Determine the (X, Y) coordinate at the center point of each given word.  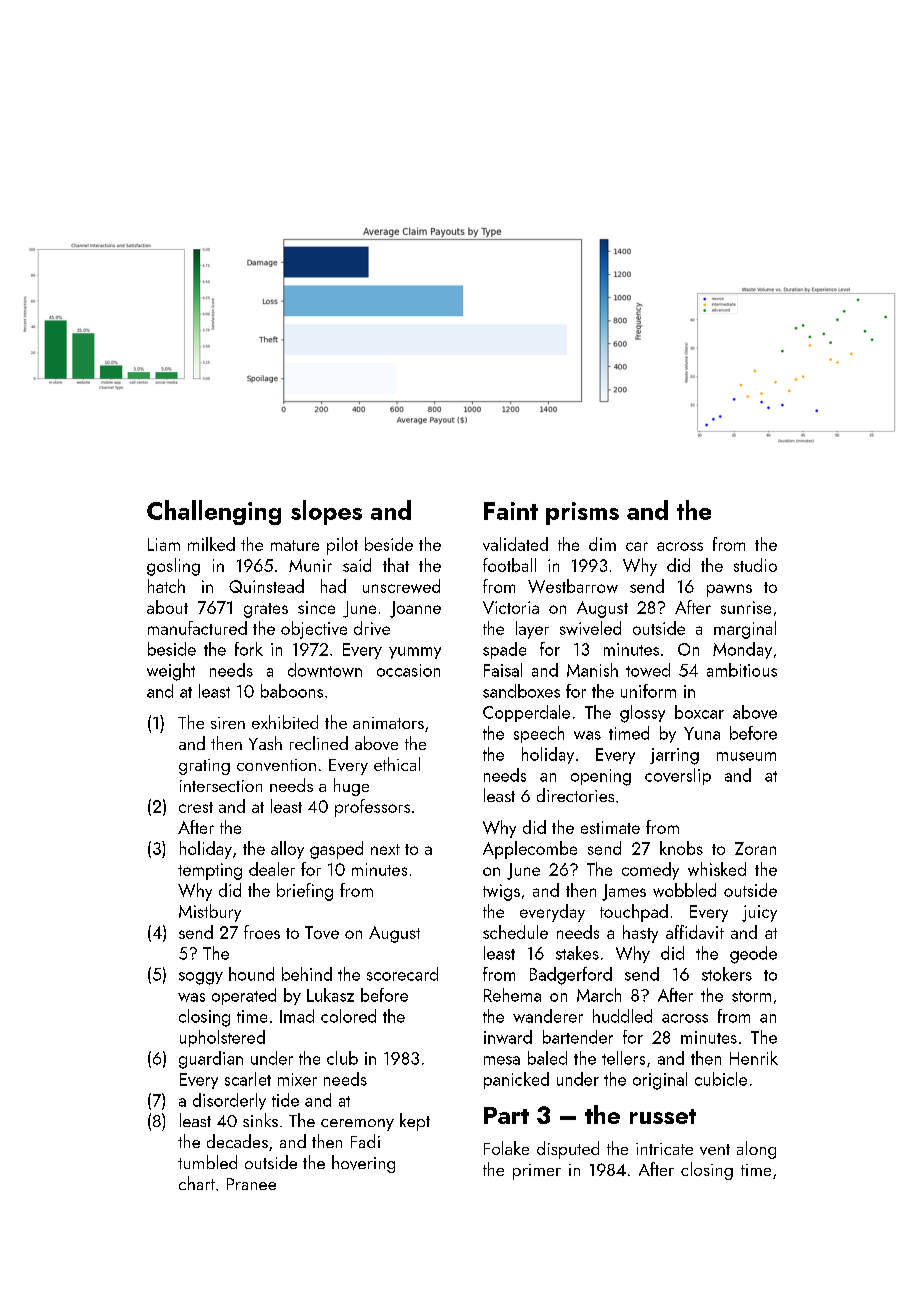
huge (351, 787)
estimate (610, 827)
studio (755, 565)
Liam (164, 544)
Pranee (251, 1184)
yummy (415, 653)
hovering (363, 1164)
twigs (501, 892)
